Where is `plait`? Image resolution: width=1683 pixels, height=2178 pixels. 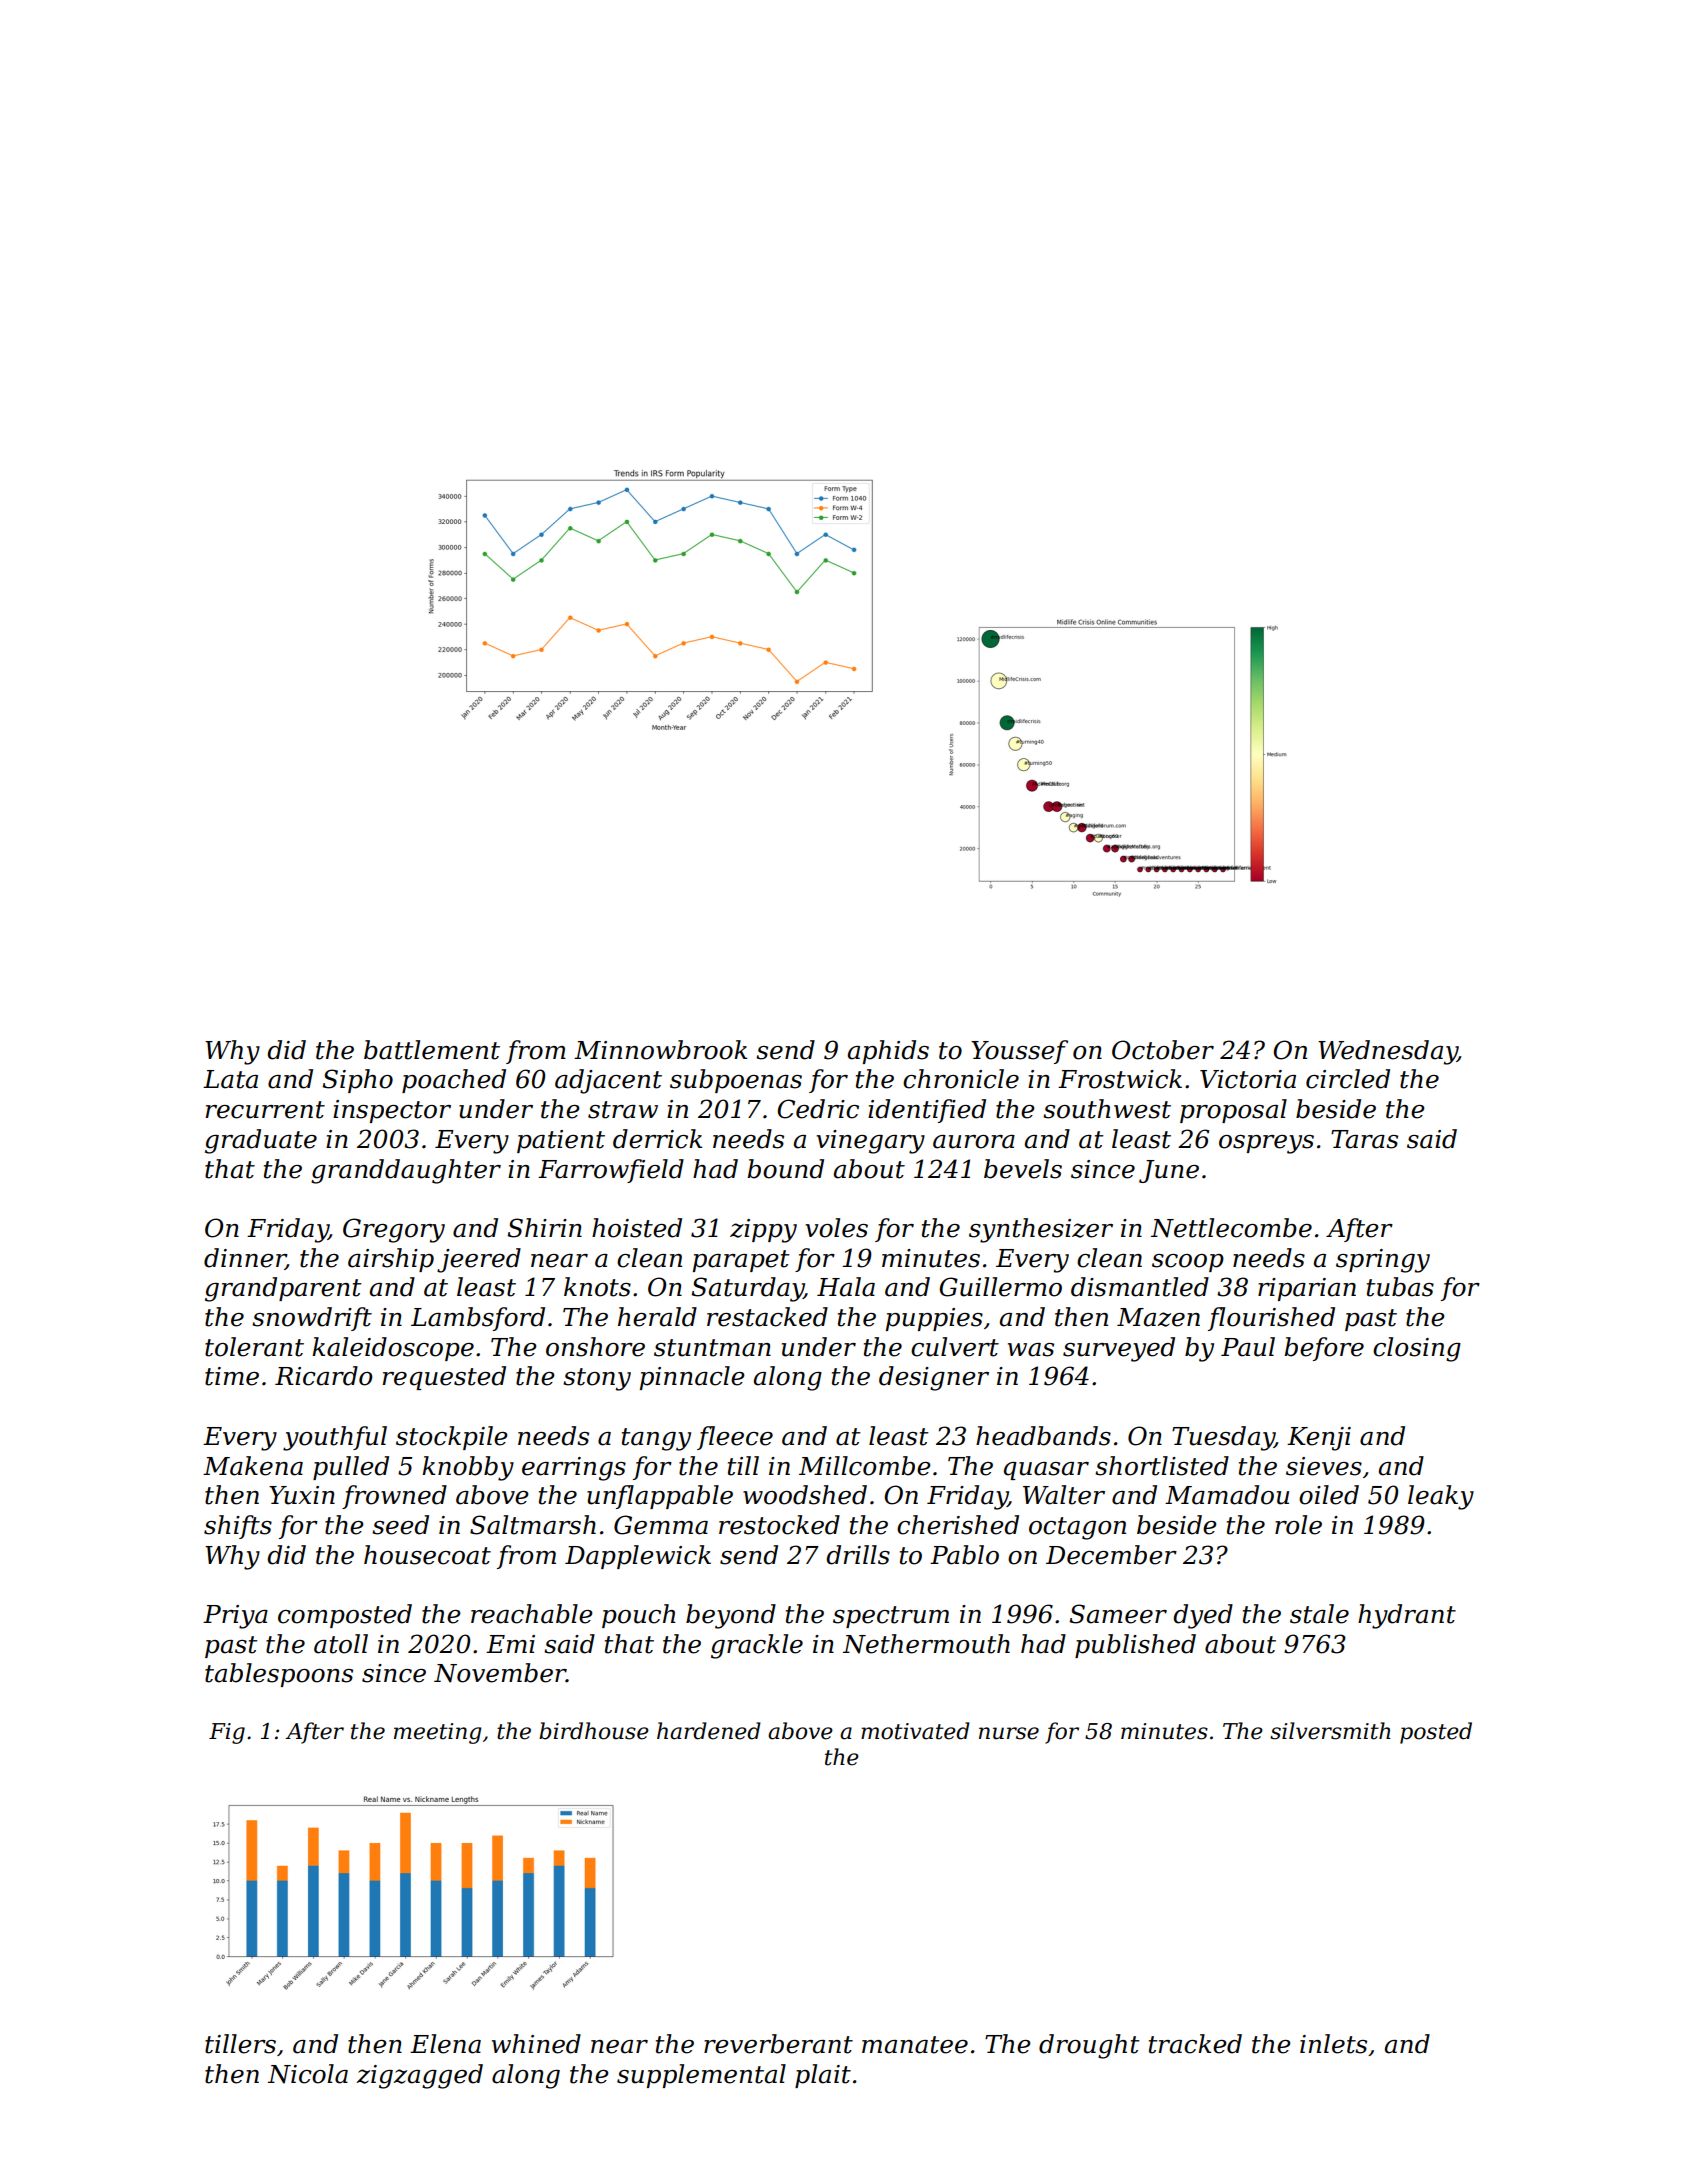
plait is located at coordinates (823, 2076).
